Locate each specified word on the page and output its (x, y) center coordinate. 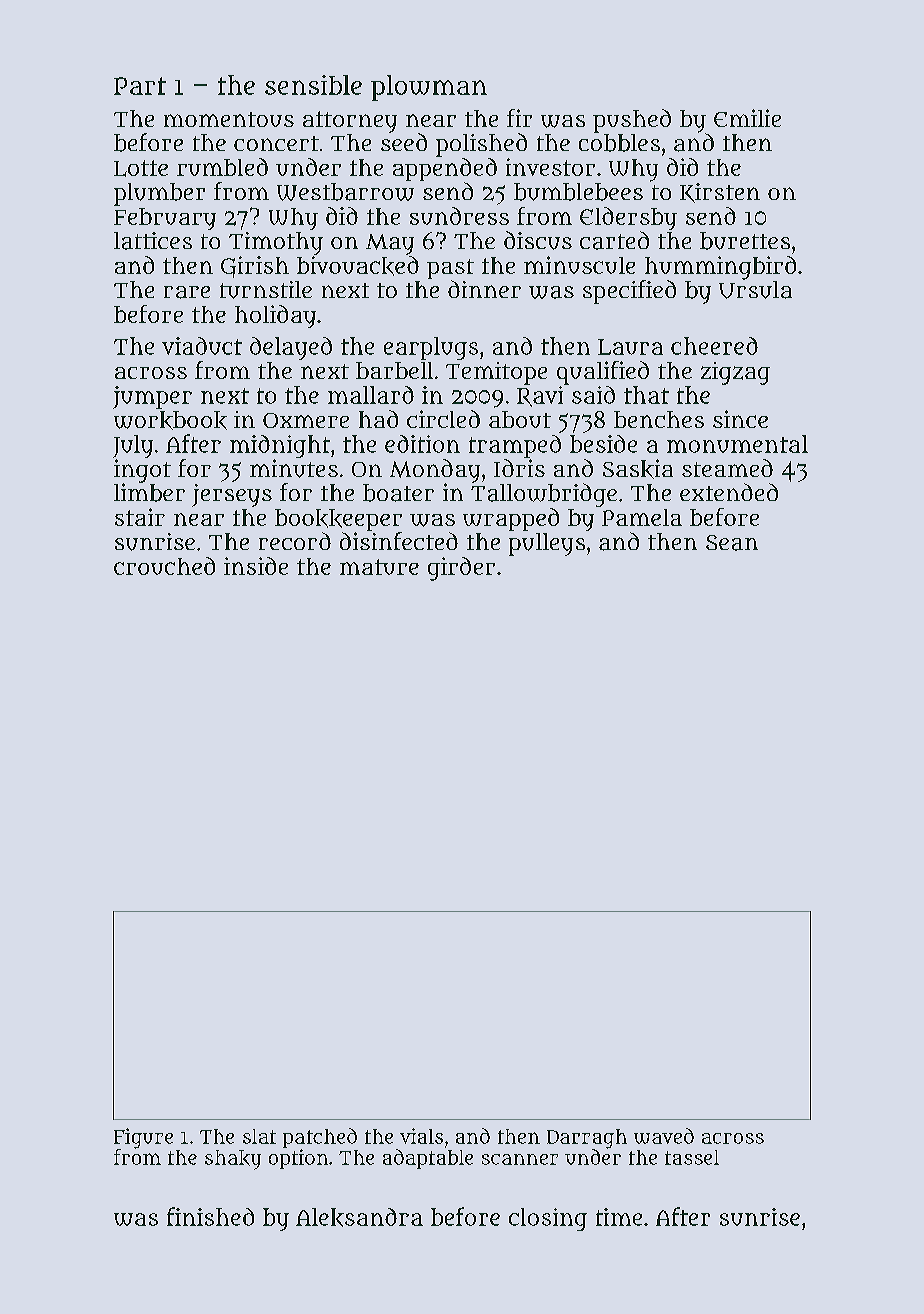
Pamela (642, 517)
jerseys (232, 495)
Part (140, 86)
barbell (394, 370)
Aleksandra (359, 1217)
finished (210, 1216)
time (619, 1217)
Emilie (747, 118)
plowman (429, 88)
